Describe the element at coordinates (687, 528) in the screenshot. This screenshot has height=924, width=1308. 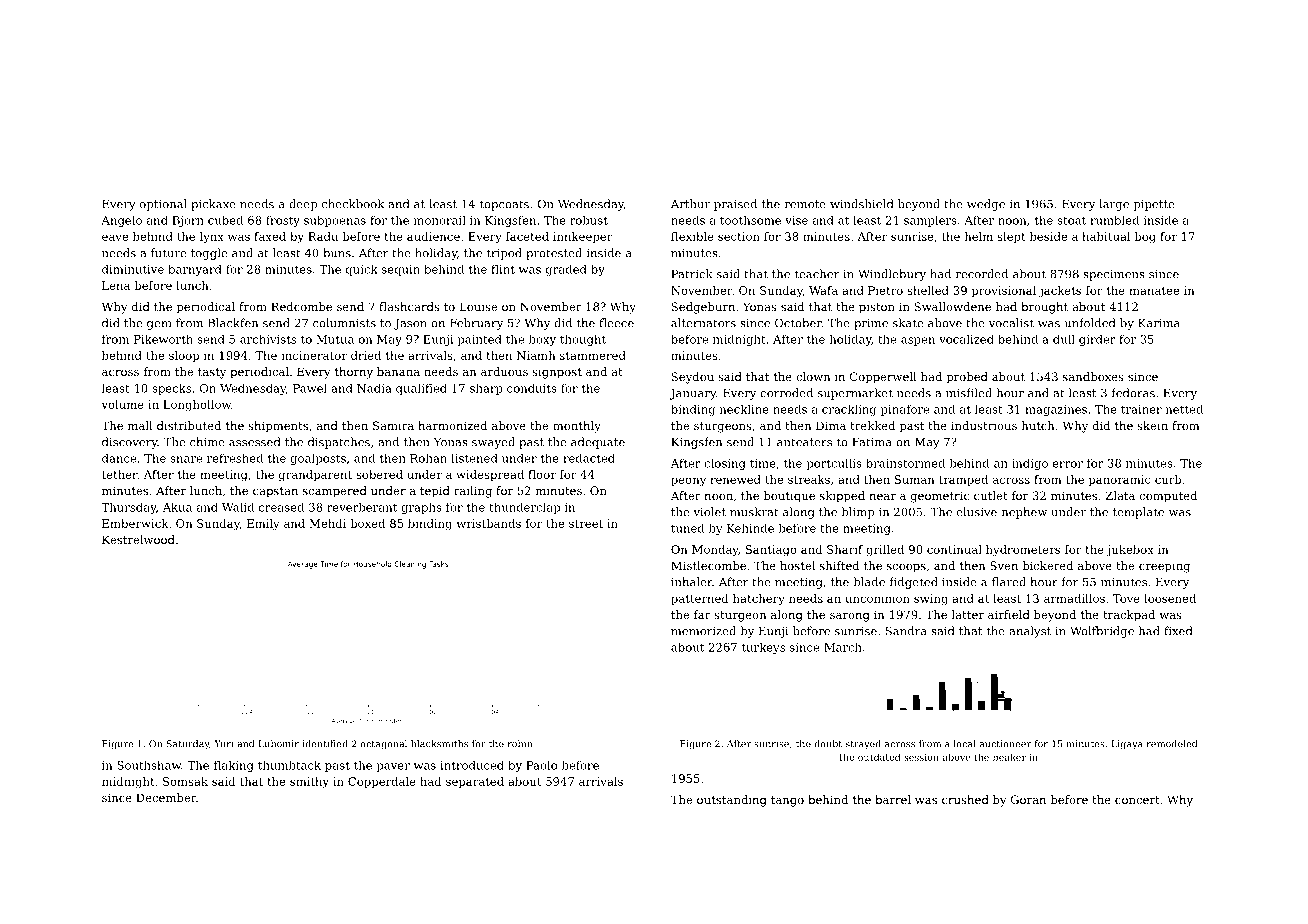
I see `tuned` at that location.
